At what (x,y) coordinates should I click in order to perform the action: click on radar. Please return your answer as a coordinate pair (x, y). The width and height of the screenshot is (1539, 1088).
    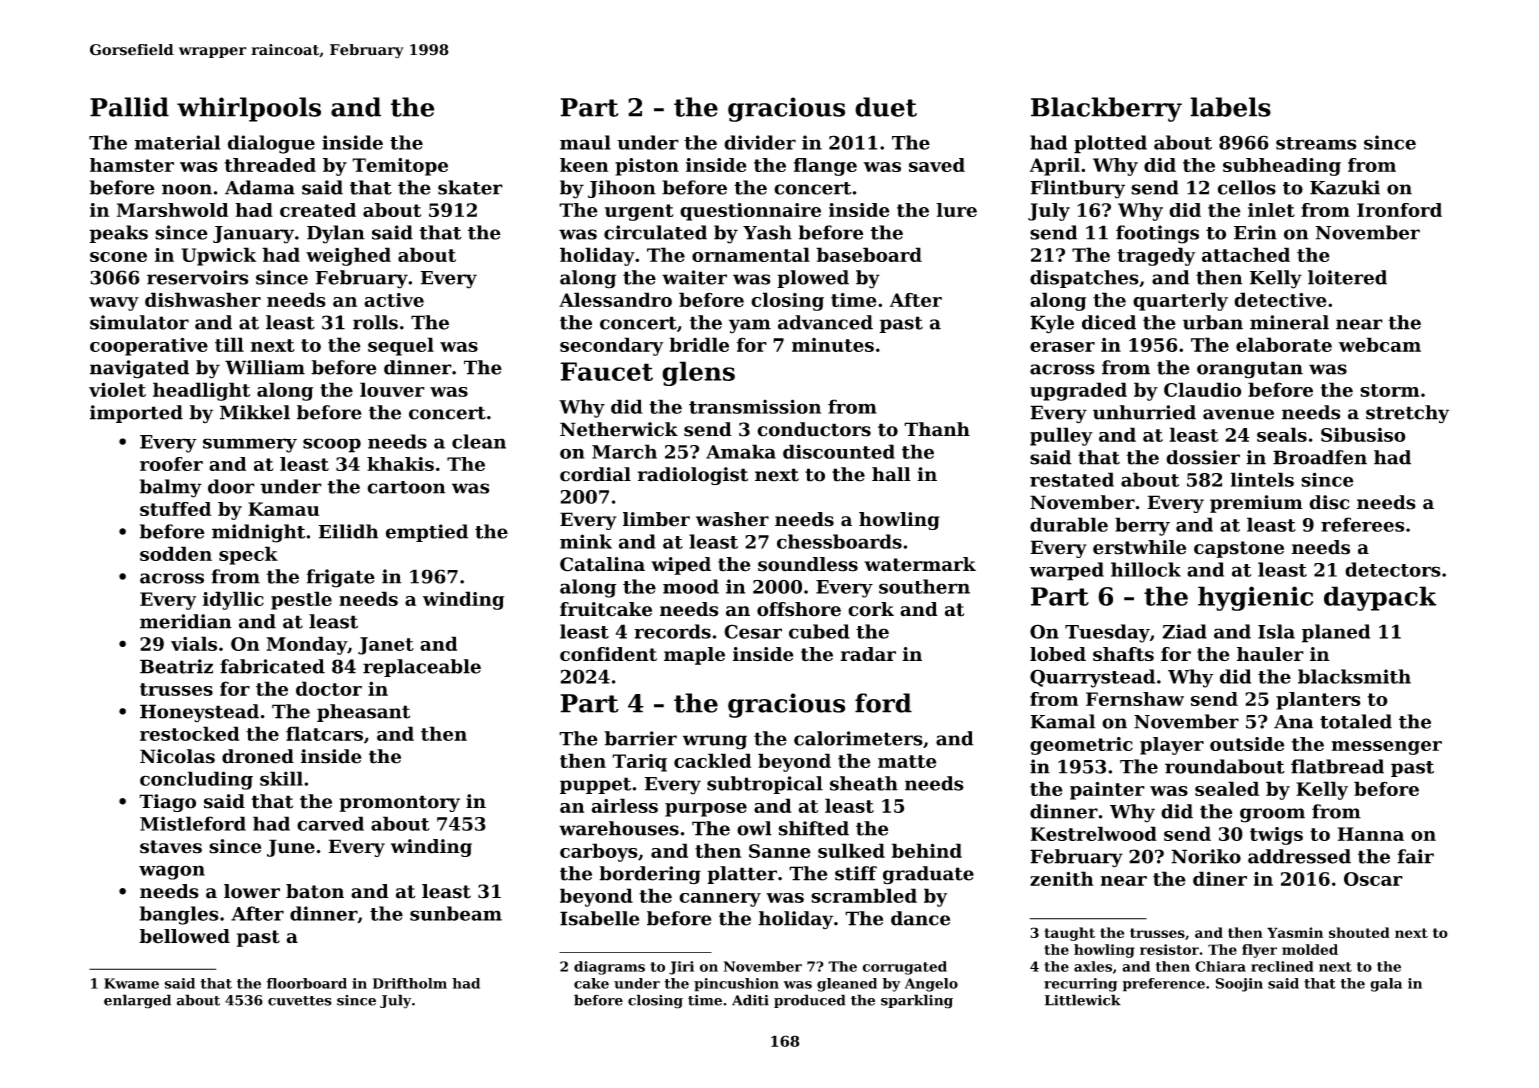
    Looking at the image, I should click on (868, 654).
